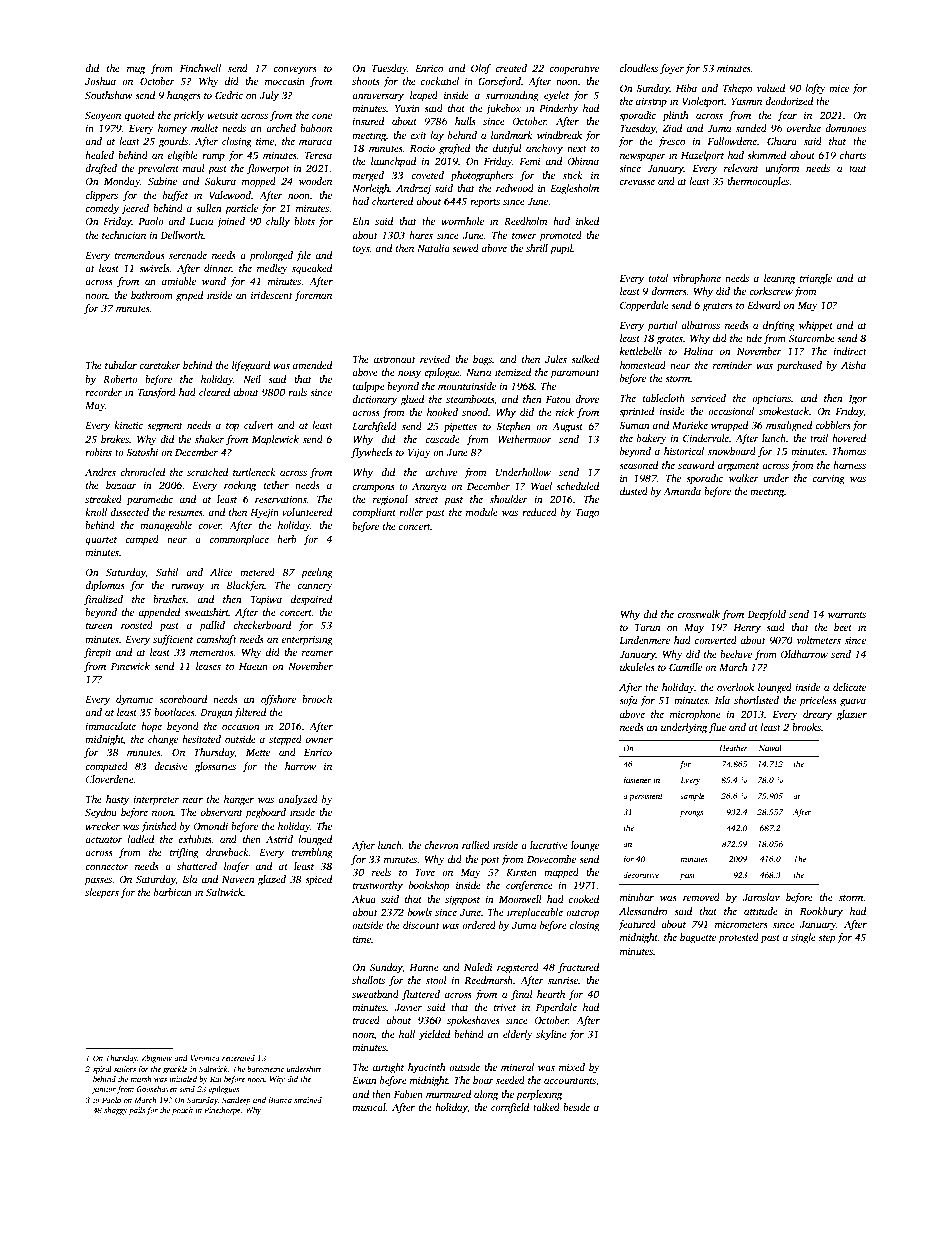  I want to click on module, so click(482, 512).
